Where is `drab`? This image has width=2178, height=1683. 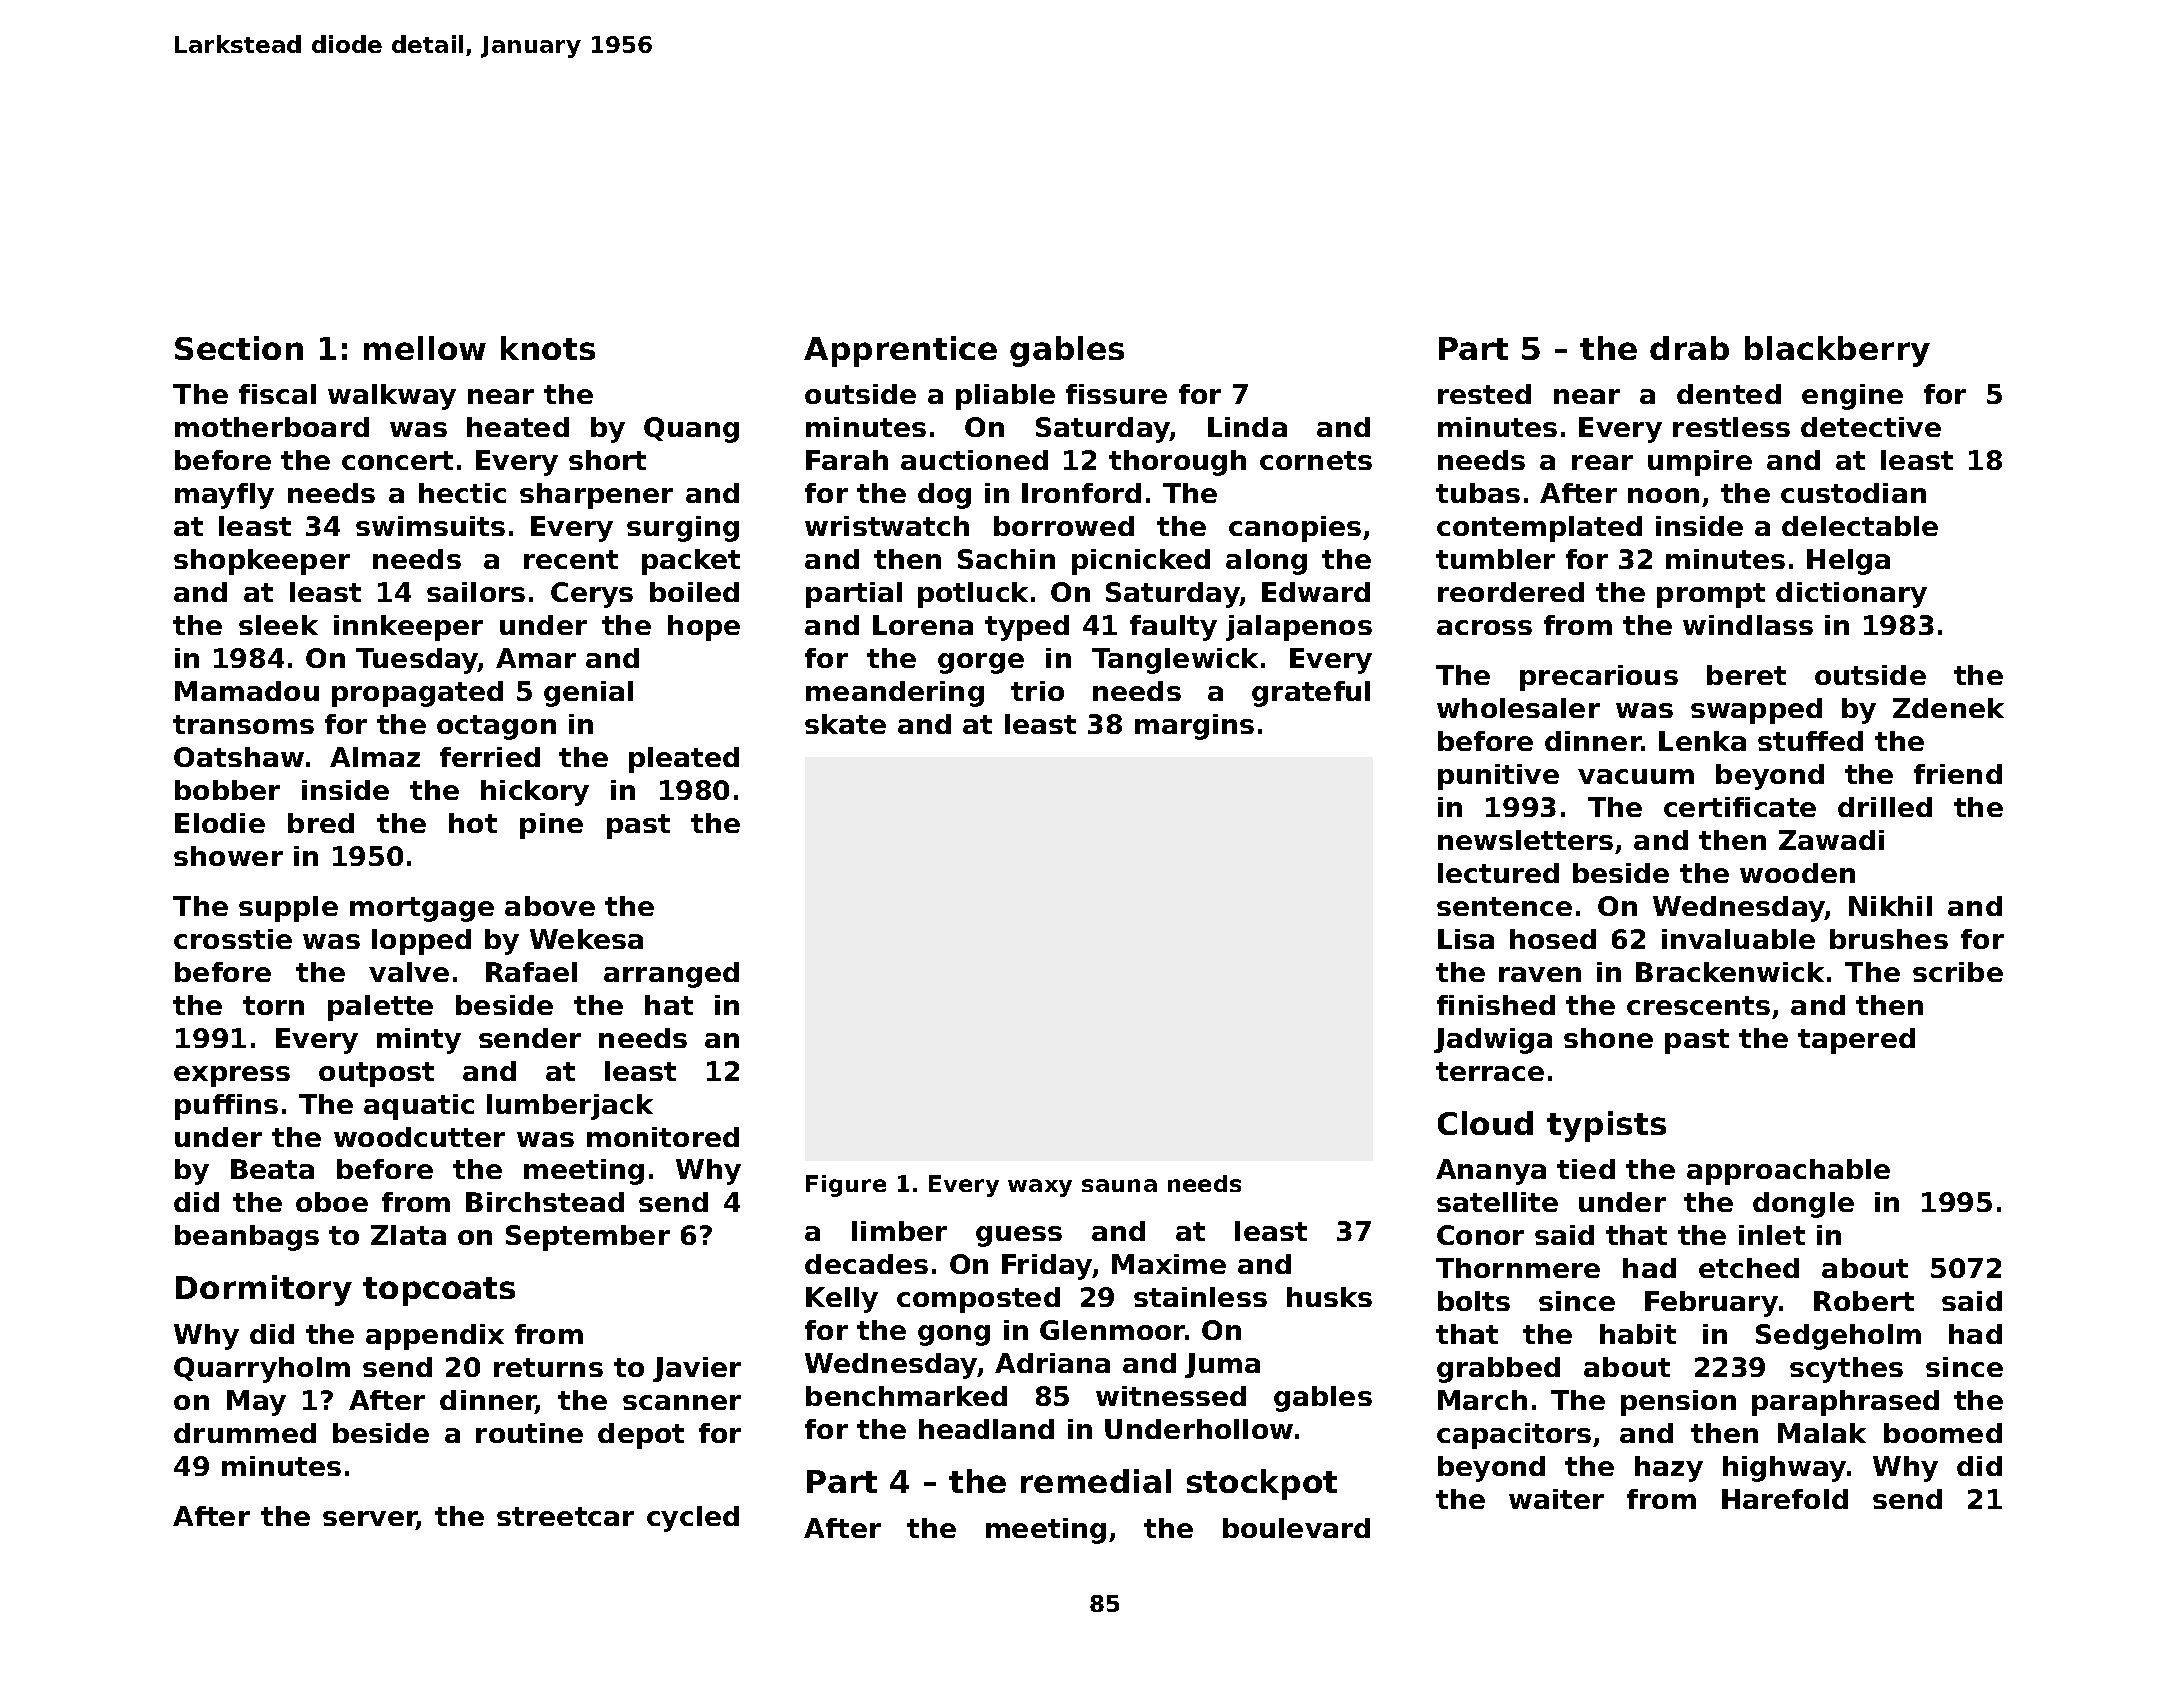 drab is located at coordinates (1689, 348).
